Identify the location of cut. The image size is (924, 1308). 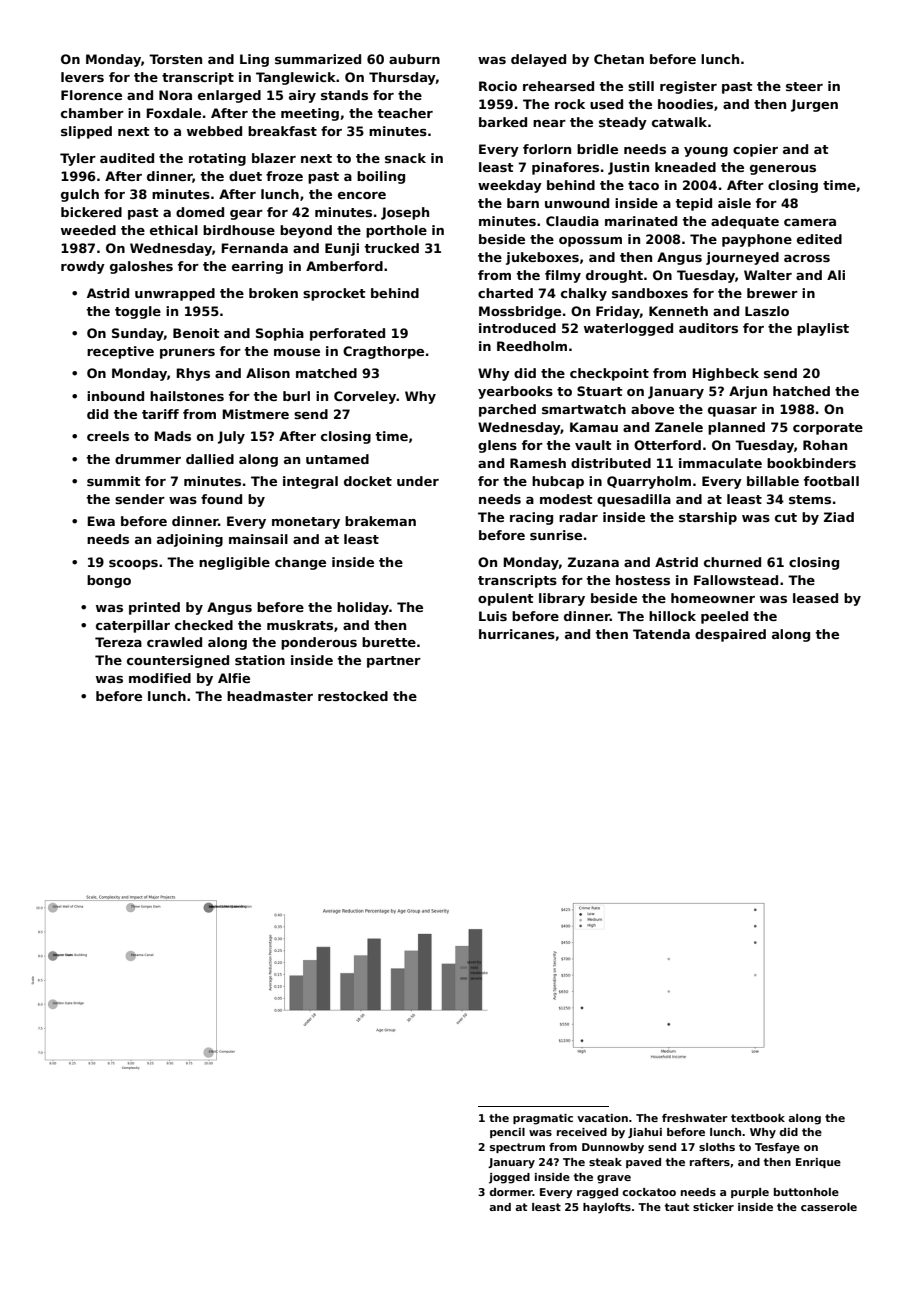
(786, 517).
